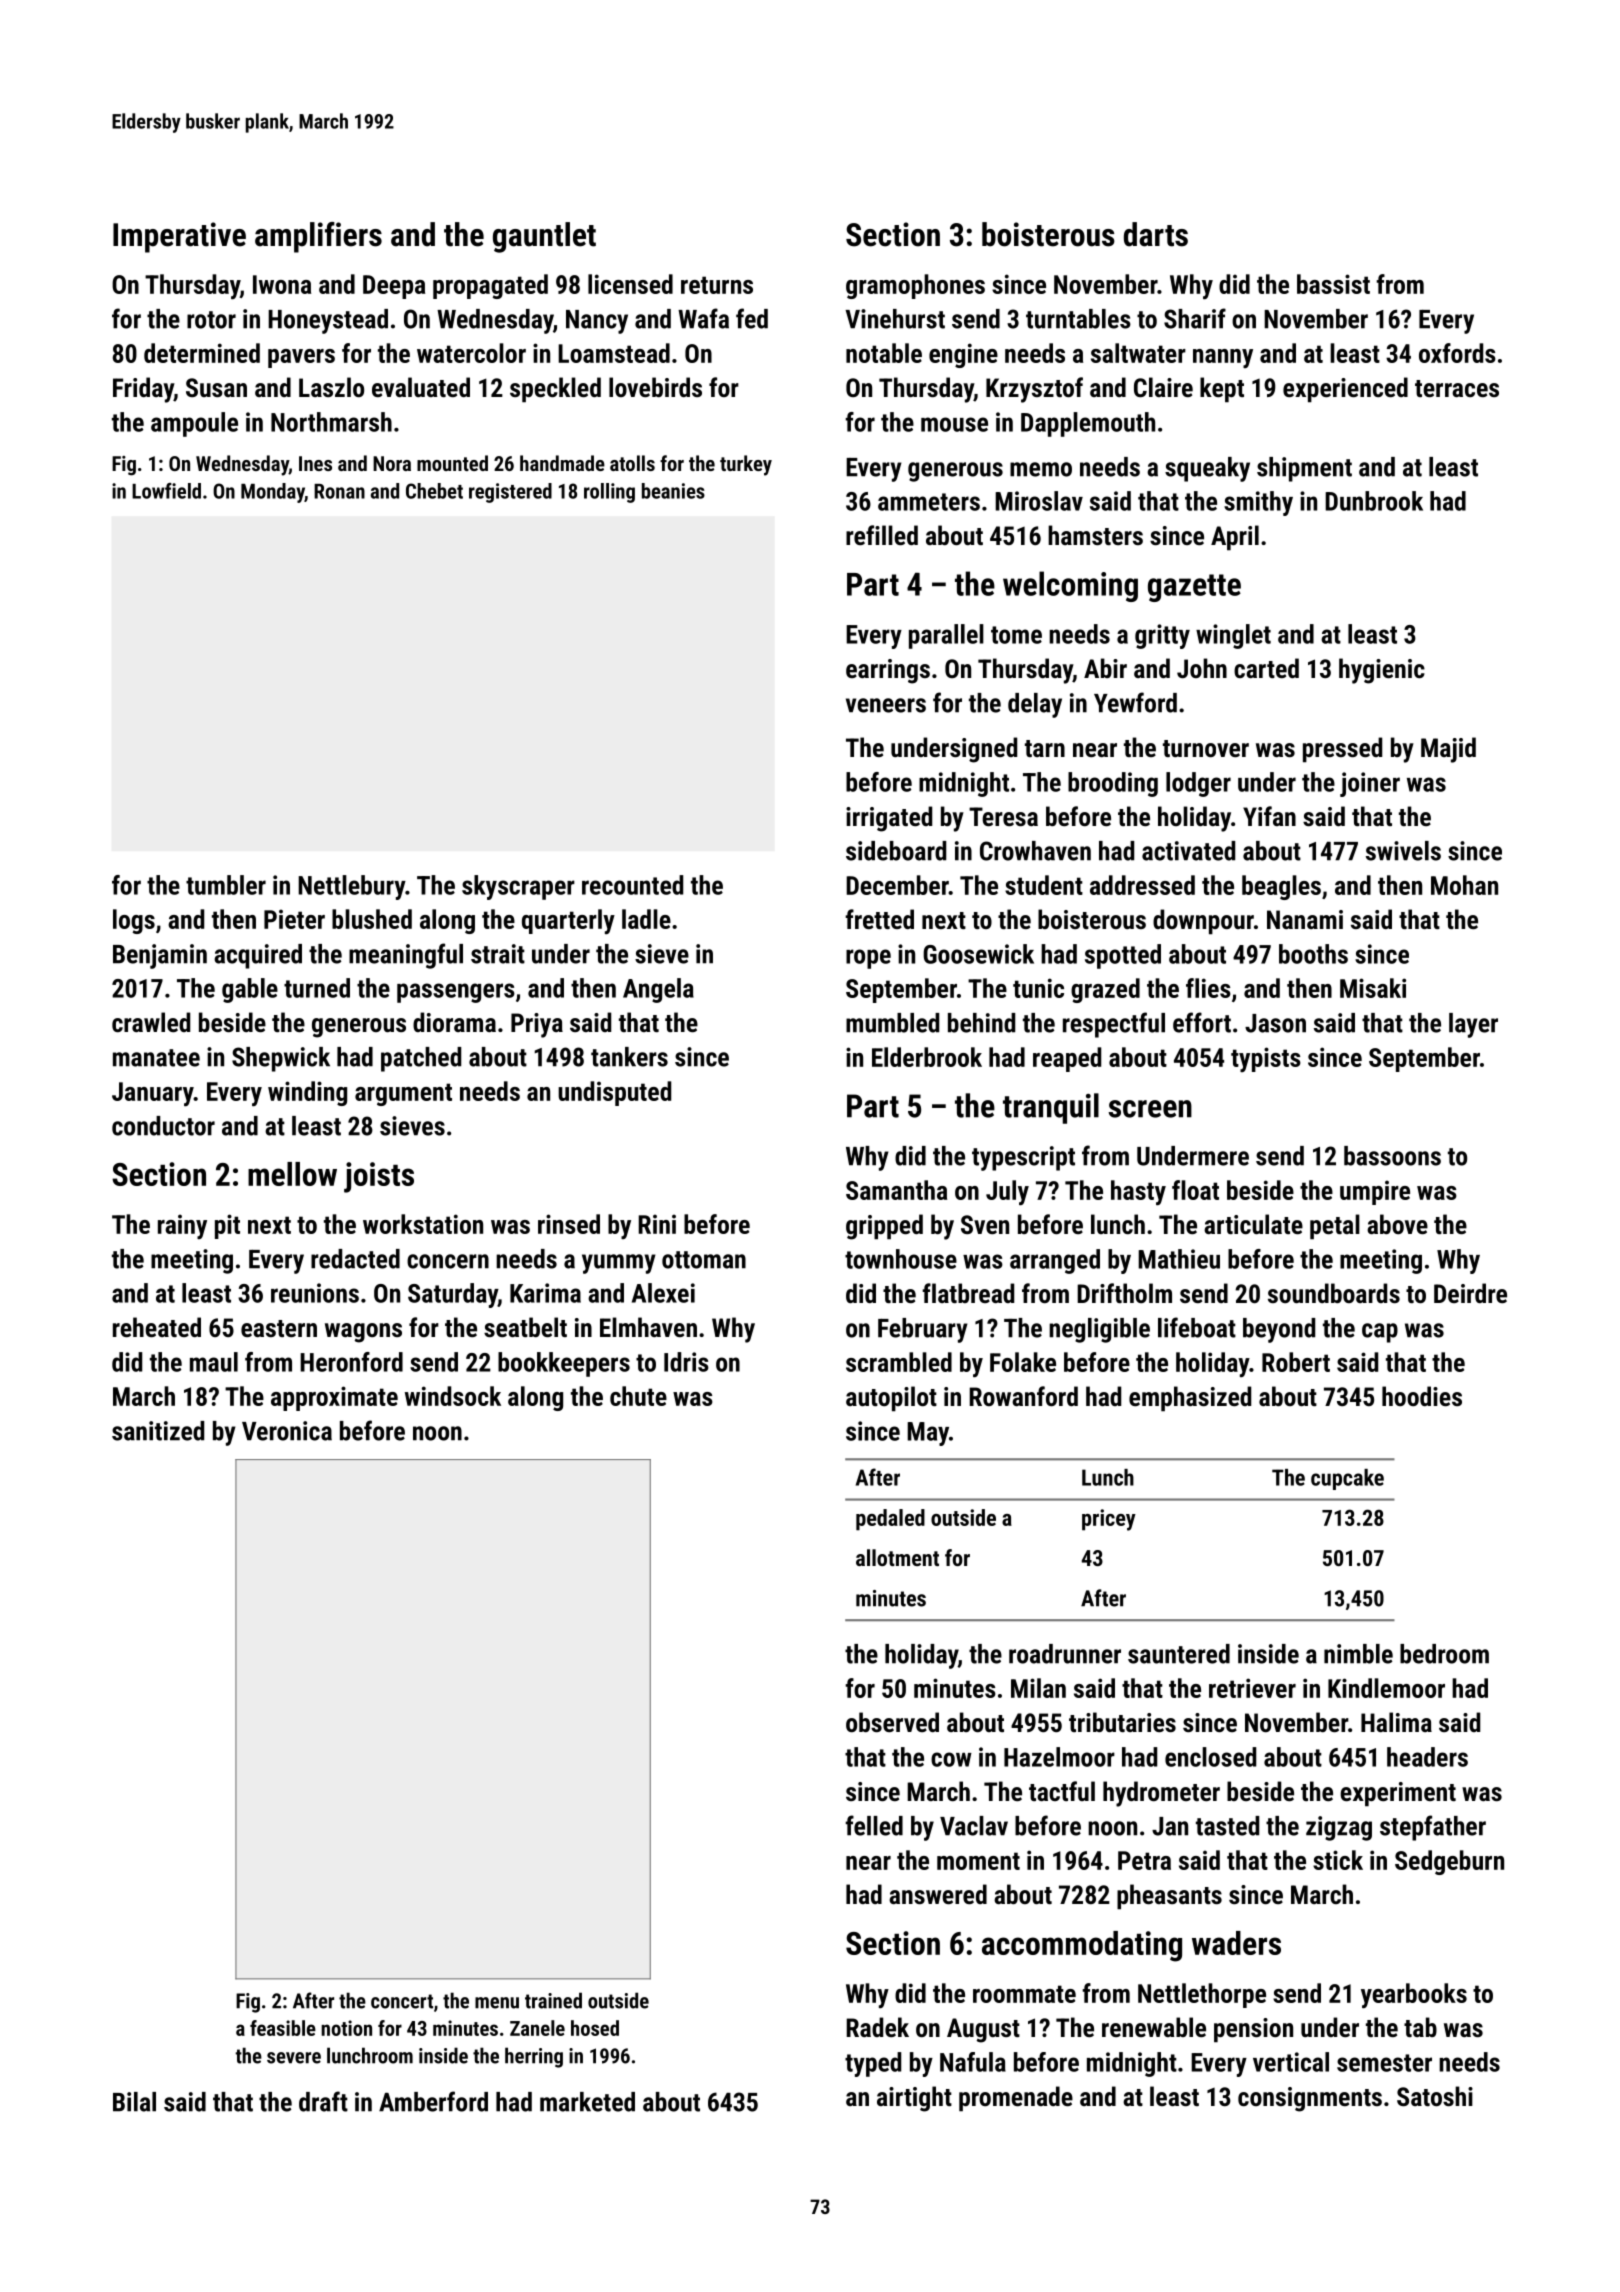 The height and width of the screenshot is (2292, 1620). Describe the element at coordinates (328, 321) in the screenshot. I see `Honeystead` at that location.
